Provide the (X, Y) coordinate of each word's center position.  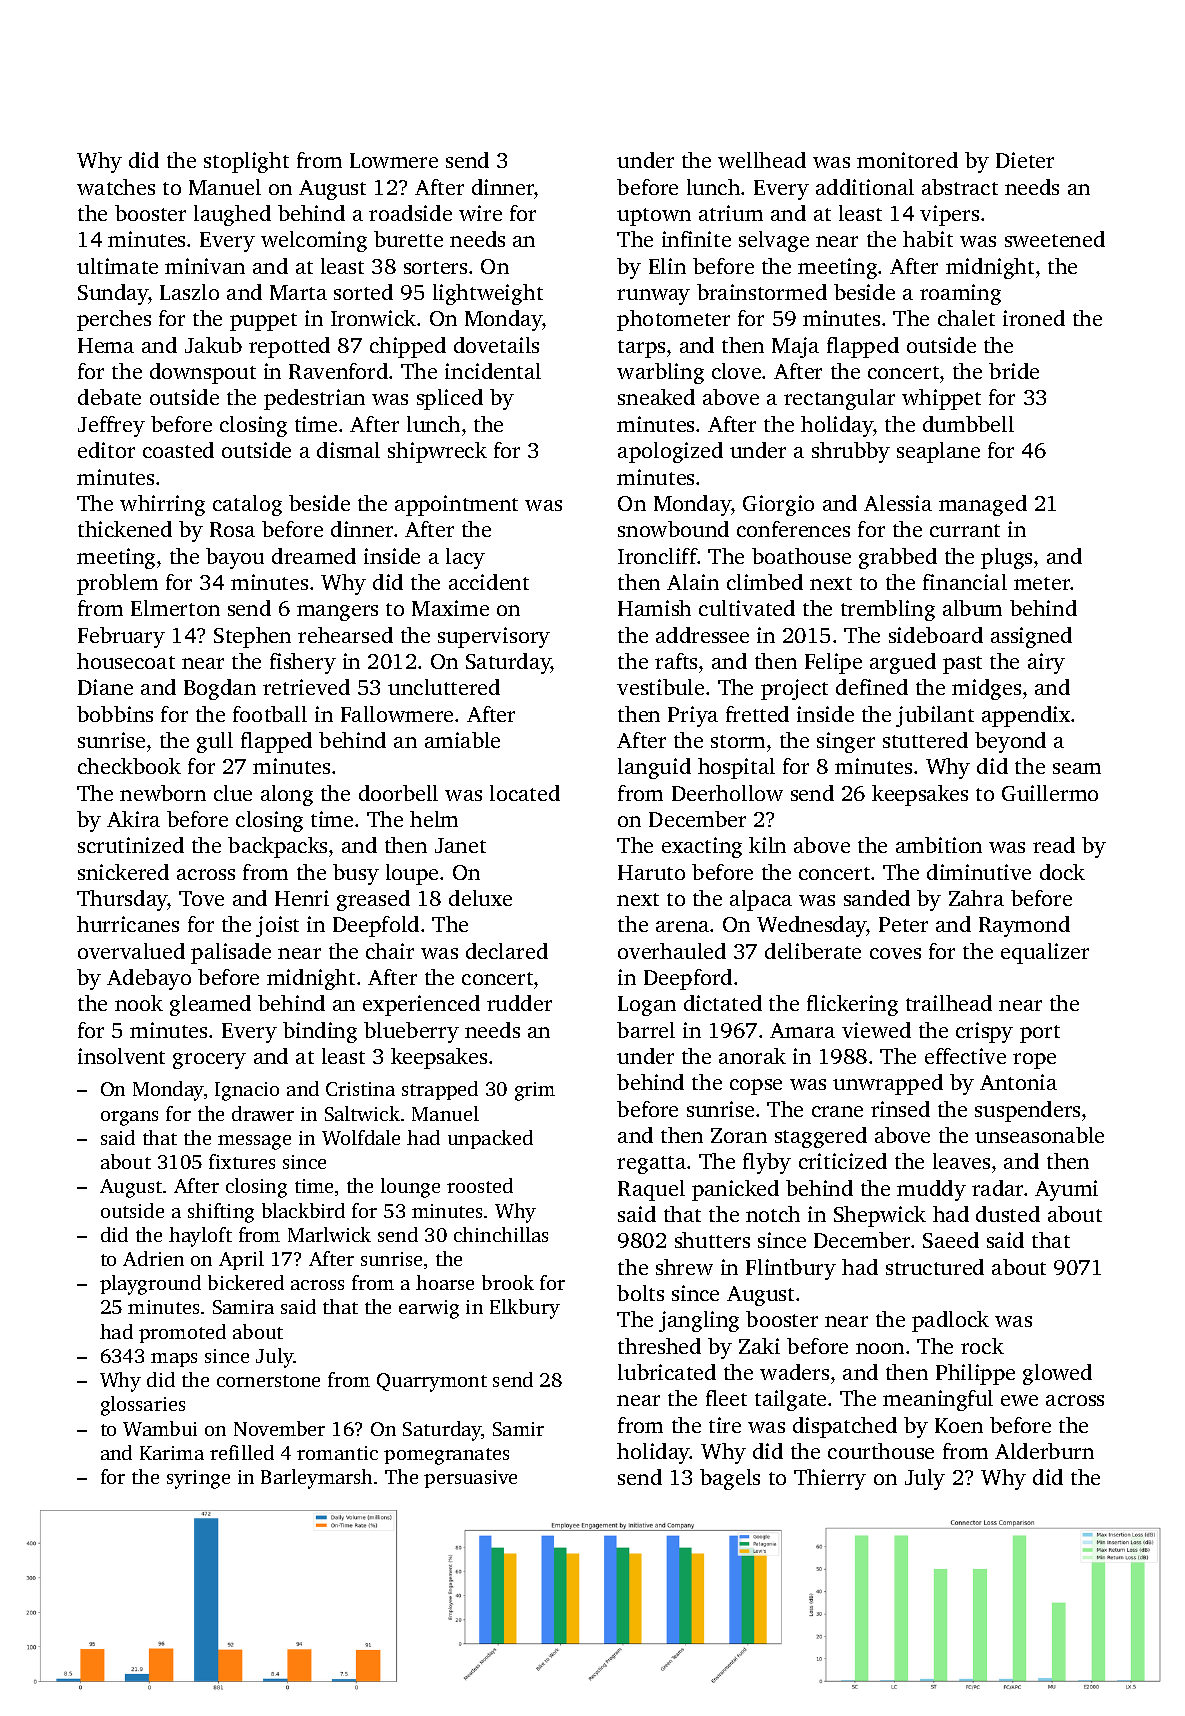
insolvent (121, 1056)
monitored (907, 160)
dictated (723, 1003)
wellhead (762, 160)
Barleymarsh (316, 1479)
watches (116, 187)
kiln (767, 845)
